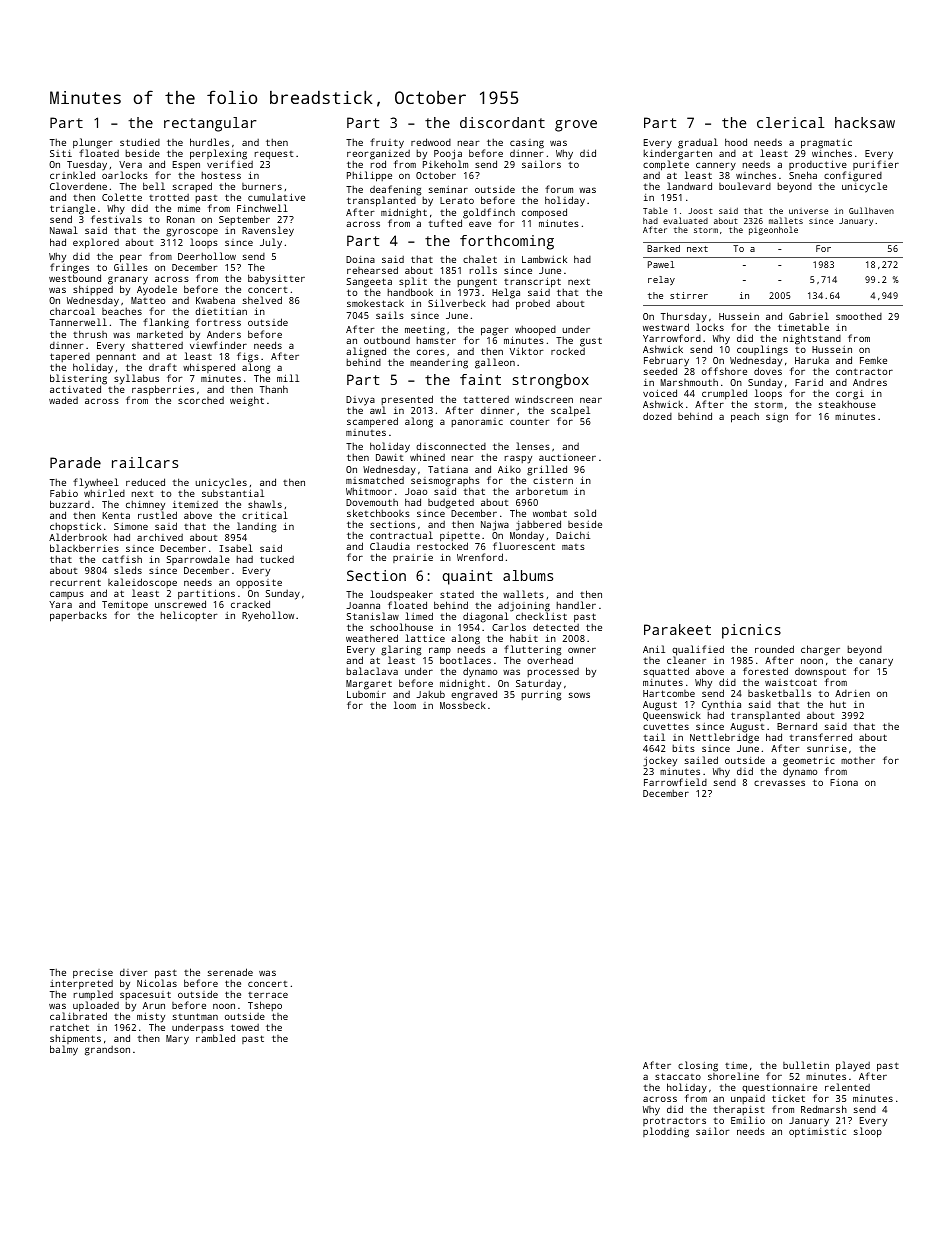 This image has width=952, height=1233. I want to click on schoolhouse, so click(401, 627).
